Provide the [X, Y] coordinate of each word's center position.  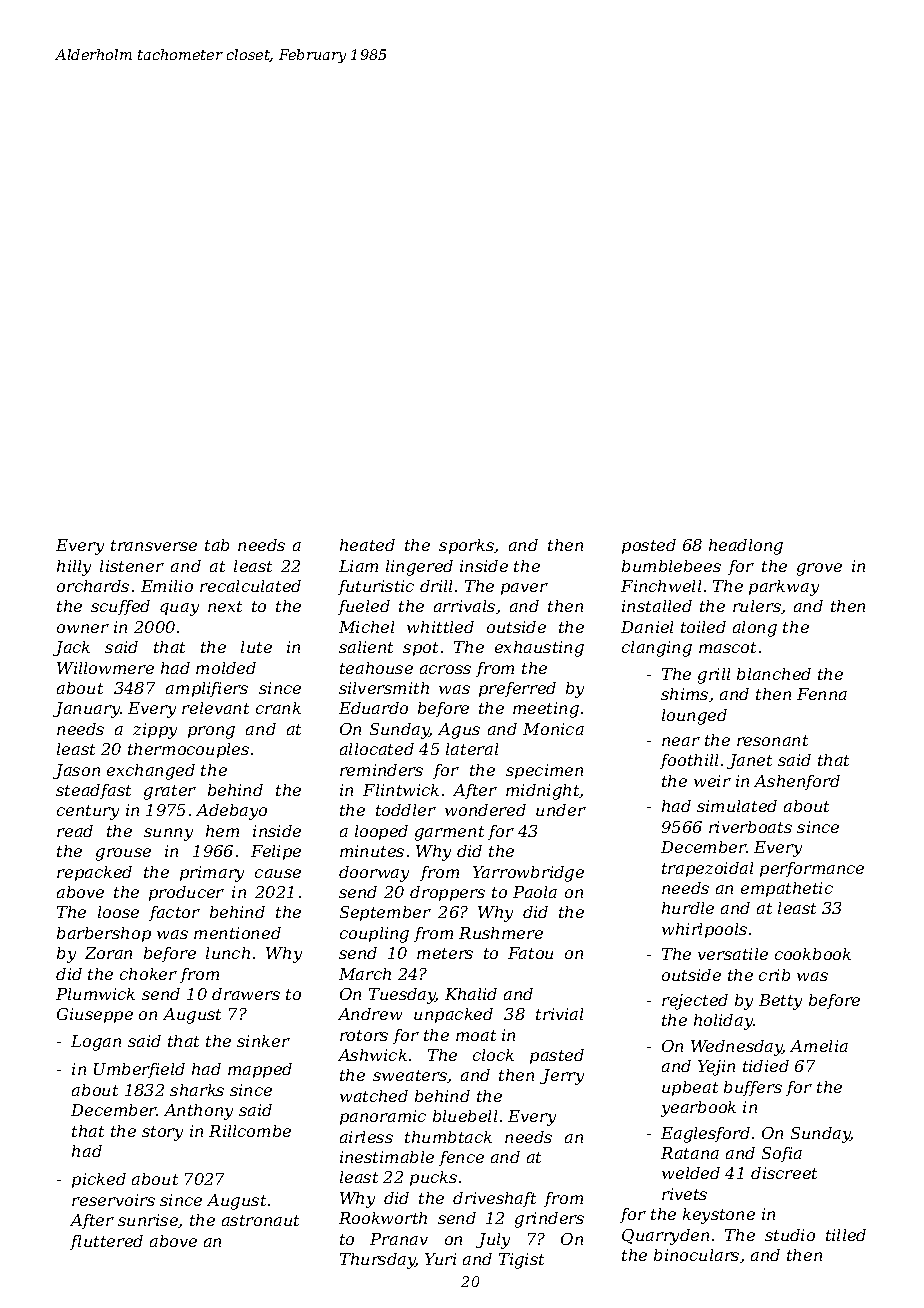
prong [211, 732]
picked [99, 1180]
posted [649, 546]
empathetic [787, 889]
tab [217, 545]
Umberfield [139, 1070]
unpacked [453, 1015]
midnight [543, 792]
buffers [753, 1088]
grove [819, 569]
